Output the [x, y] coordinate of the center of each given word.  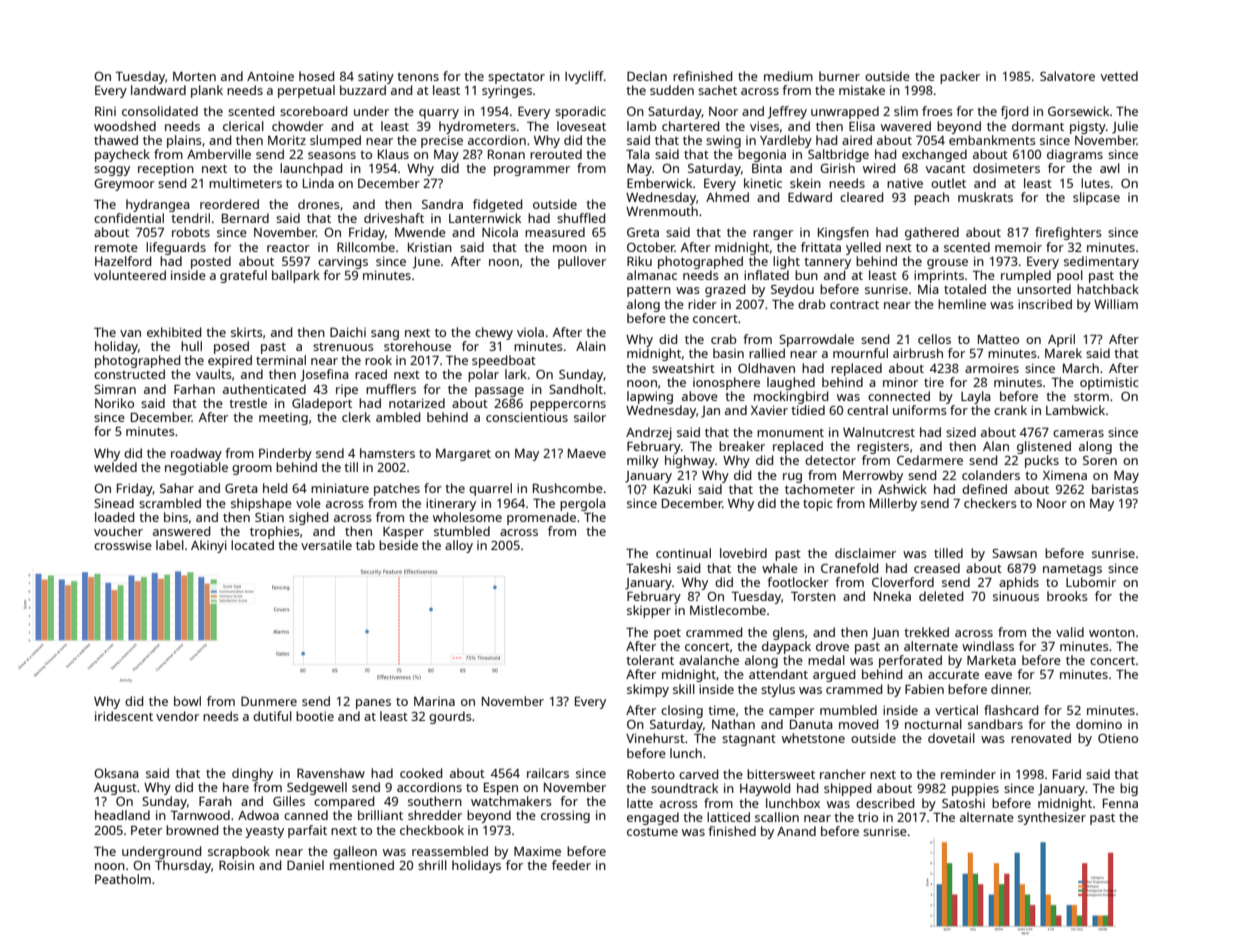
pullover [582, 262]
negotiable [196, 468]
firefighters [1068, 233]
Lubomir [1091, 582]
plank [207, 91]
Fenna [1120, 803]
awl [1110, 168]
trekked [926, 632]
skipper [649, 611]
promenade [541, 518]
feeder [571, 865]
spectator [516, 78]
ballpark [296, 276]
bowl [187, 701]
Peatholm [123, 879]
